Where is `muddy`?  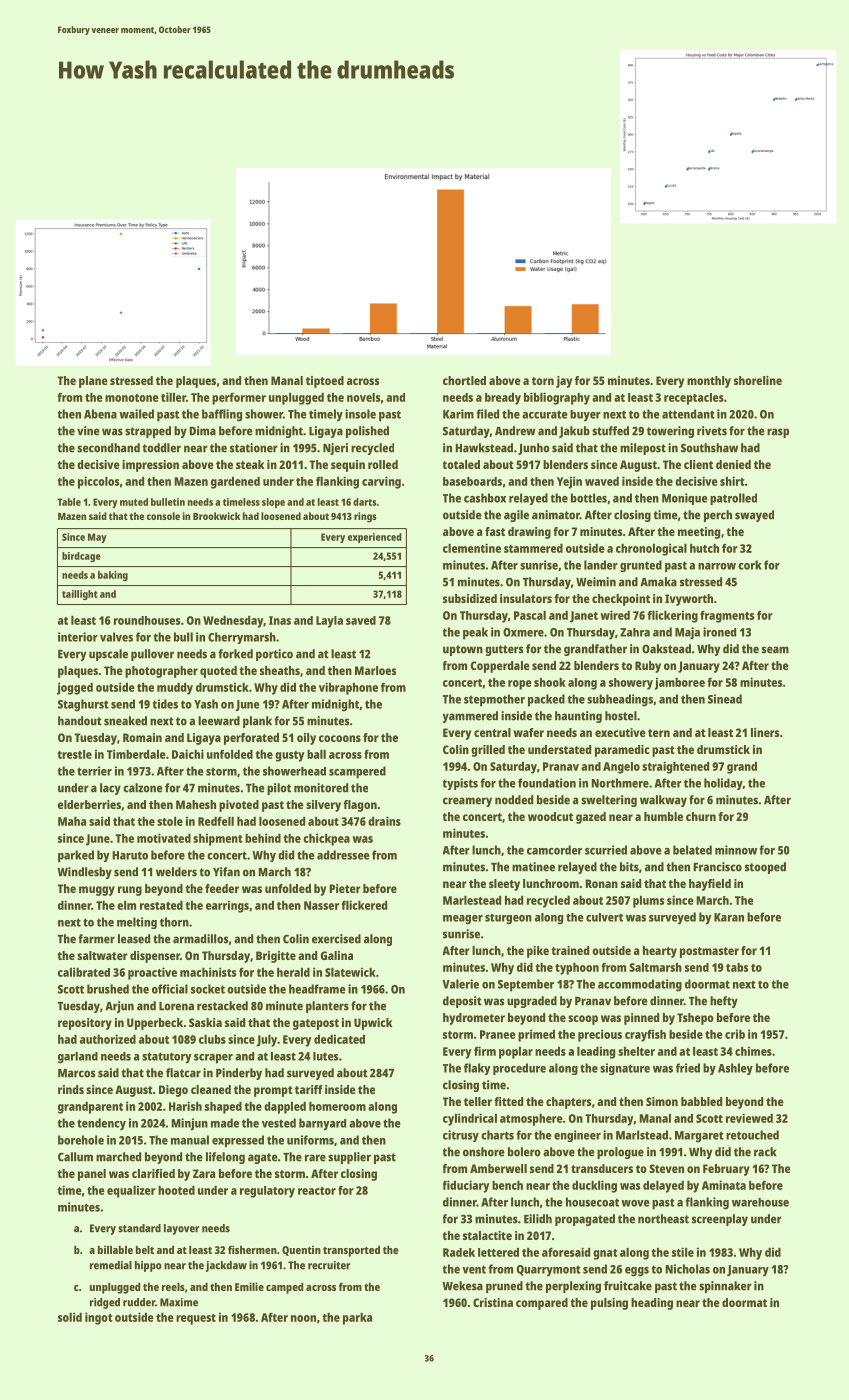 muddy is located at coordinates (175, 689).
